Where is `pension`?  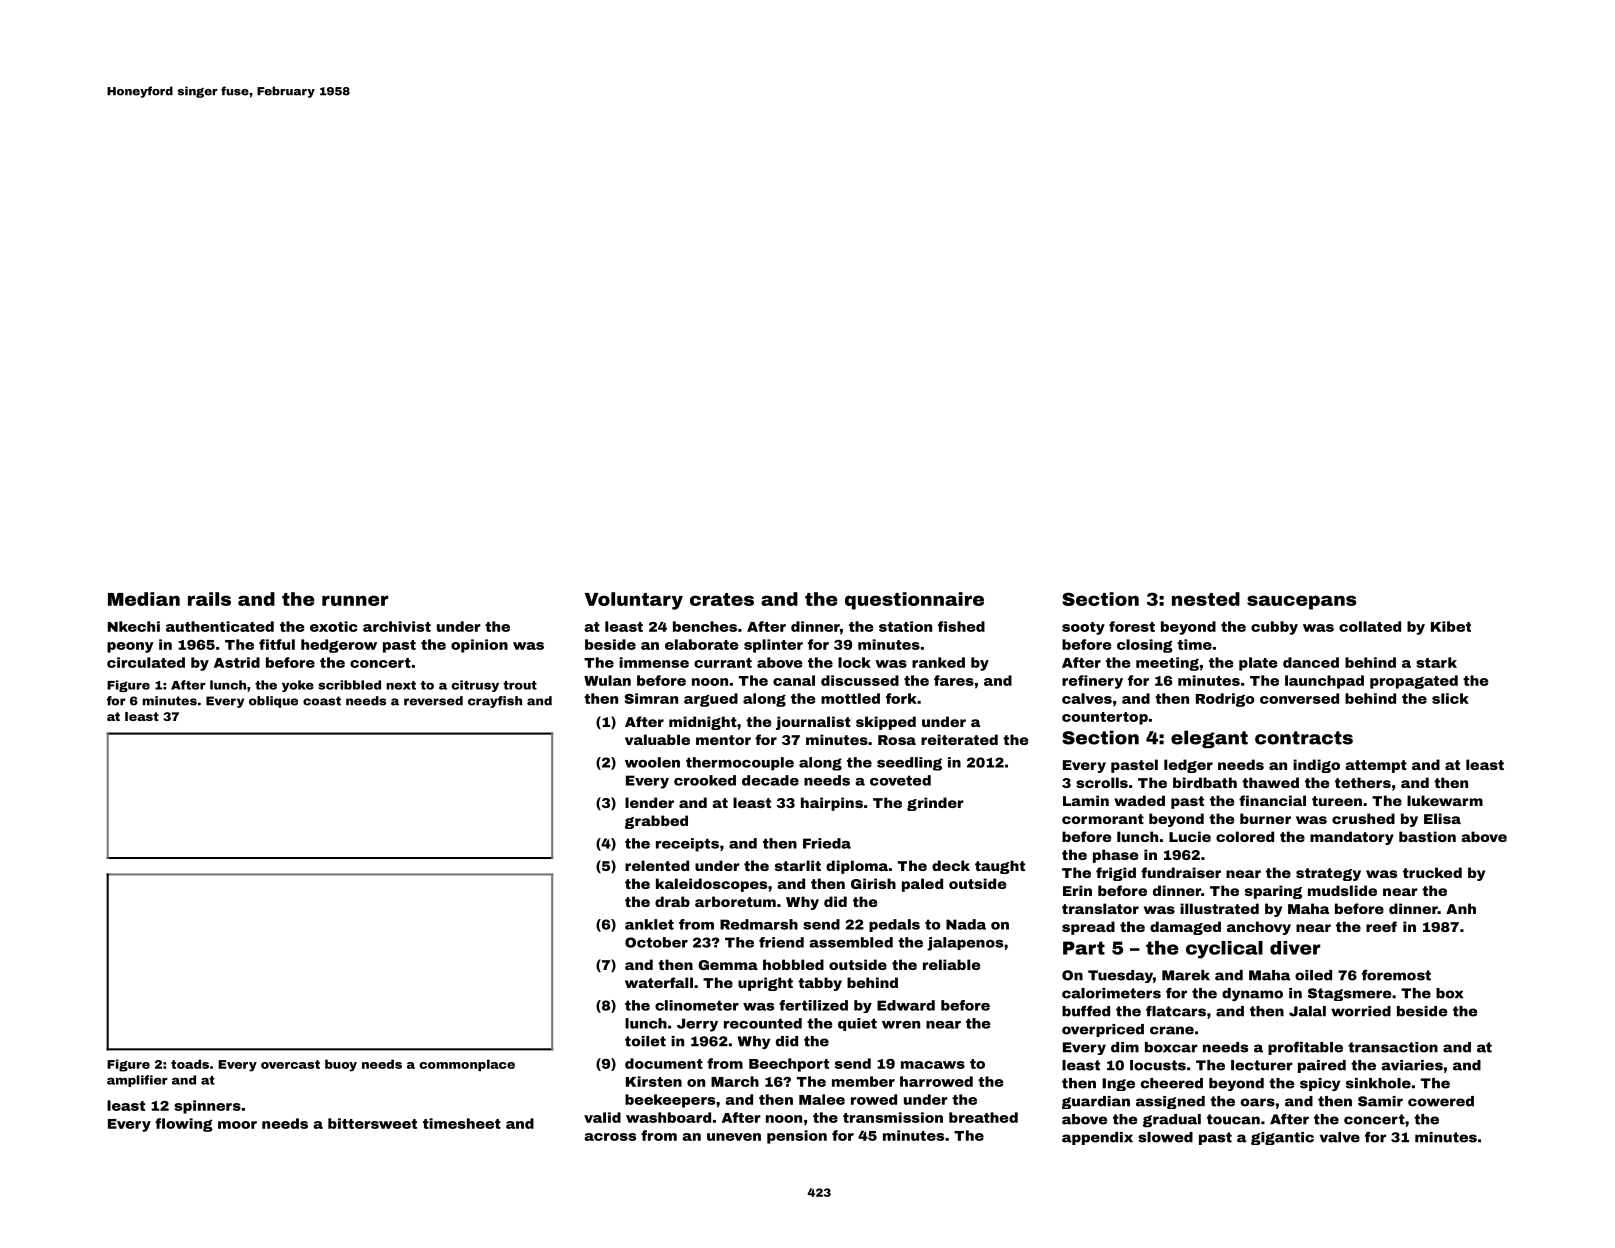
pension is located at coordinates (797, 1137).
